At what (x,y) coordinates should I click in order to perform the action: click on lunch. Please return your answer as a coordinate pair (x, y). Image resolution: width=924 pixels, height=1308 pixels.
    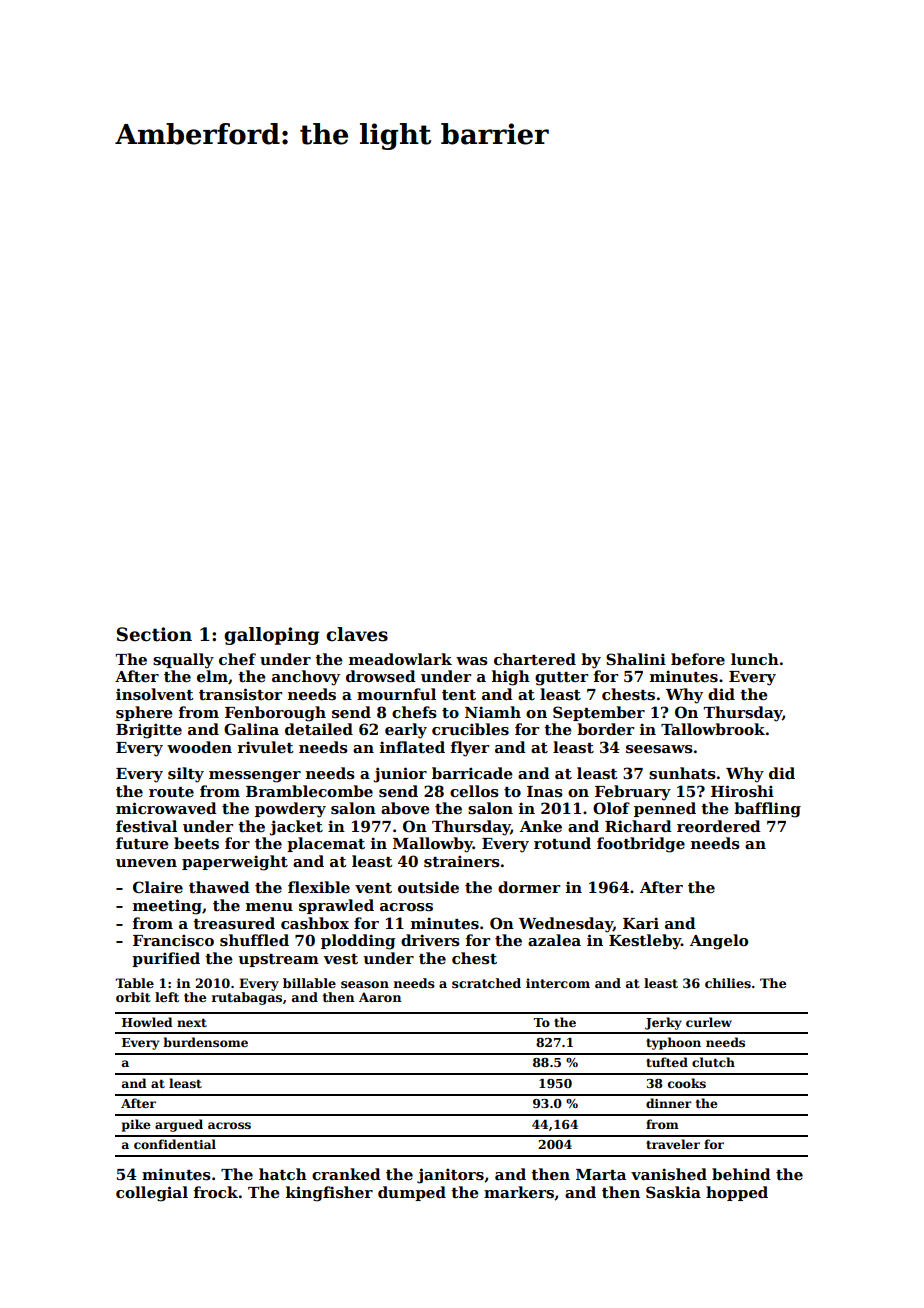
    Looking at the image, I should click on (755, 659).
